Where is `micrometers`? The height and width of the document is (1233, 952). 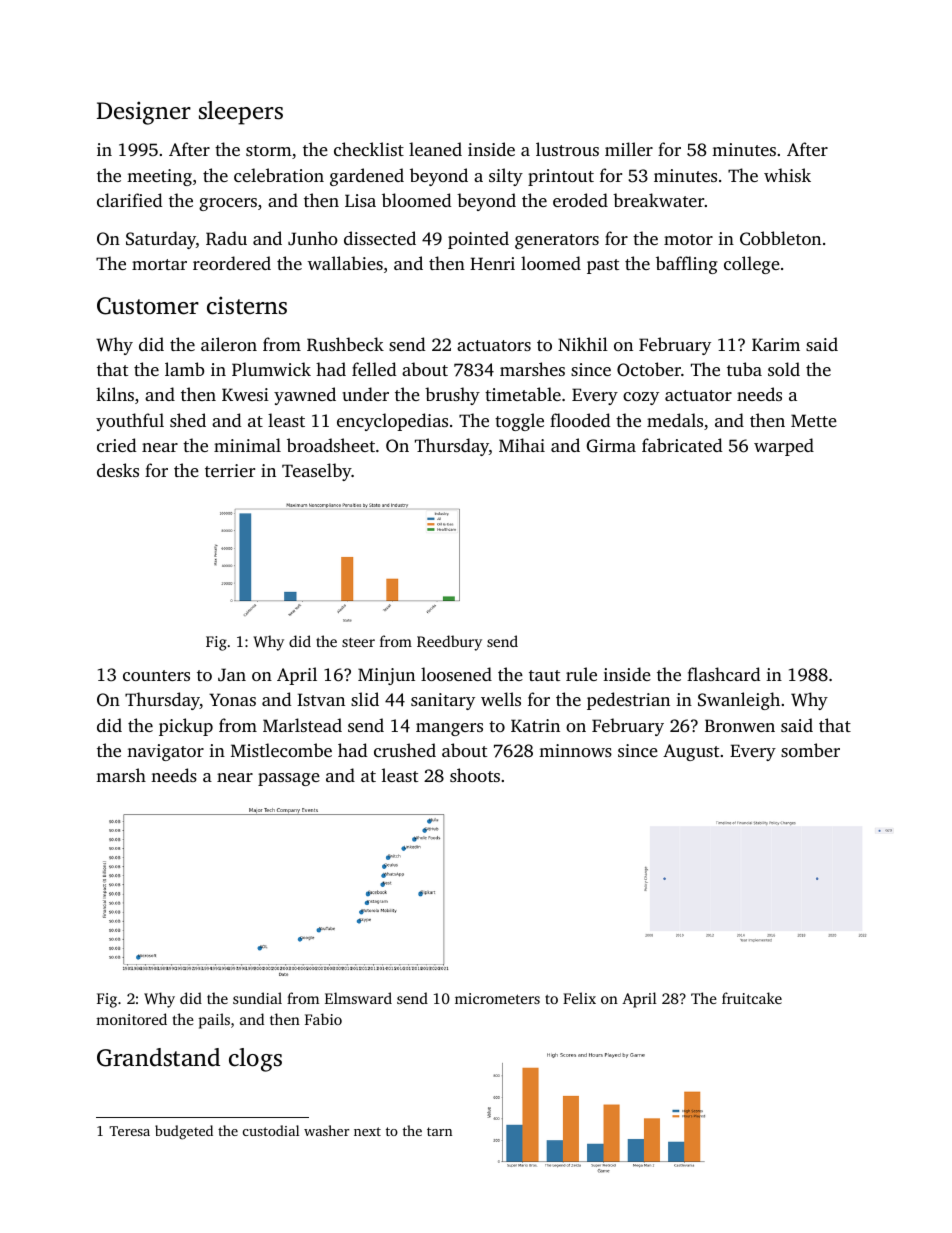 micrometers is located at coordinates (497, 998).
